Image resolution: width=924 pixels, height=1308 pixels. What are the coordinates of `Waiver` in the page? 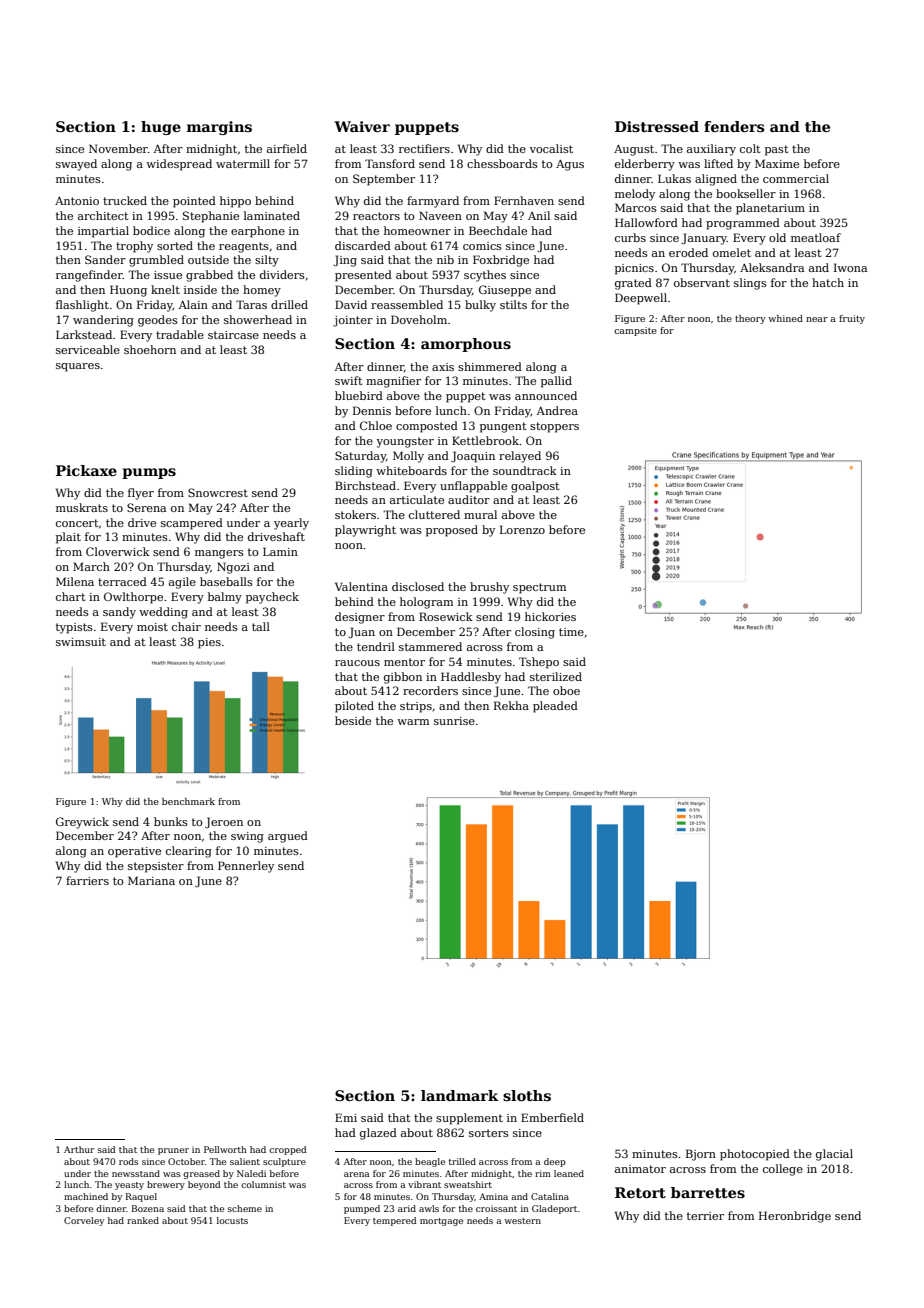 It's located at (362, 126).
